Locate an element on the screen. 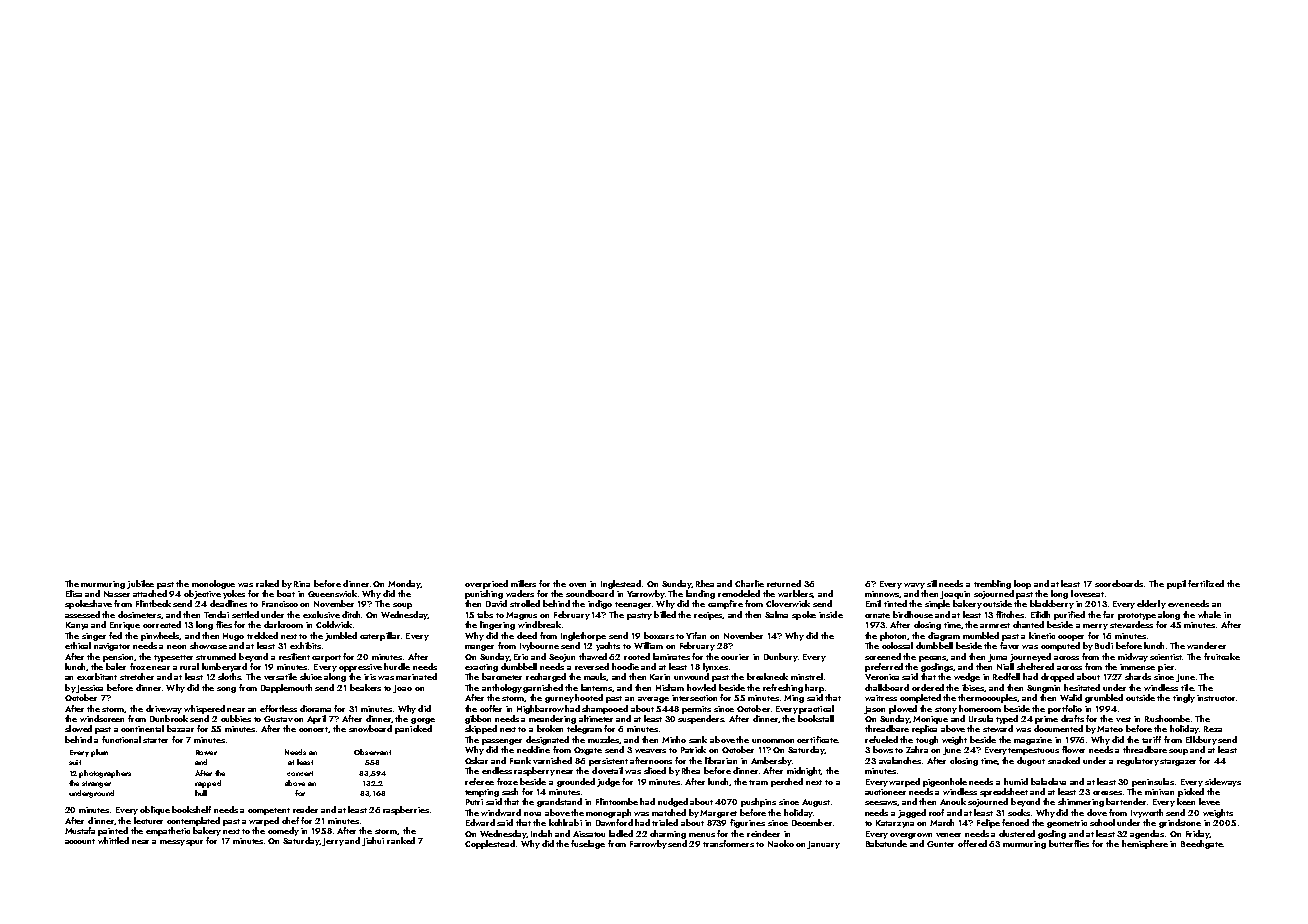  recipes is located at coordinates (708, 616).
